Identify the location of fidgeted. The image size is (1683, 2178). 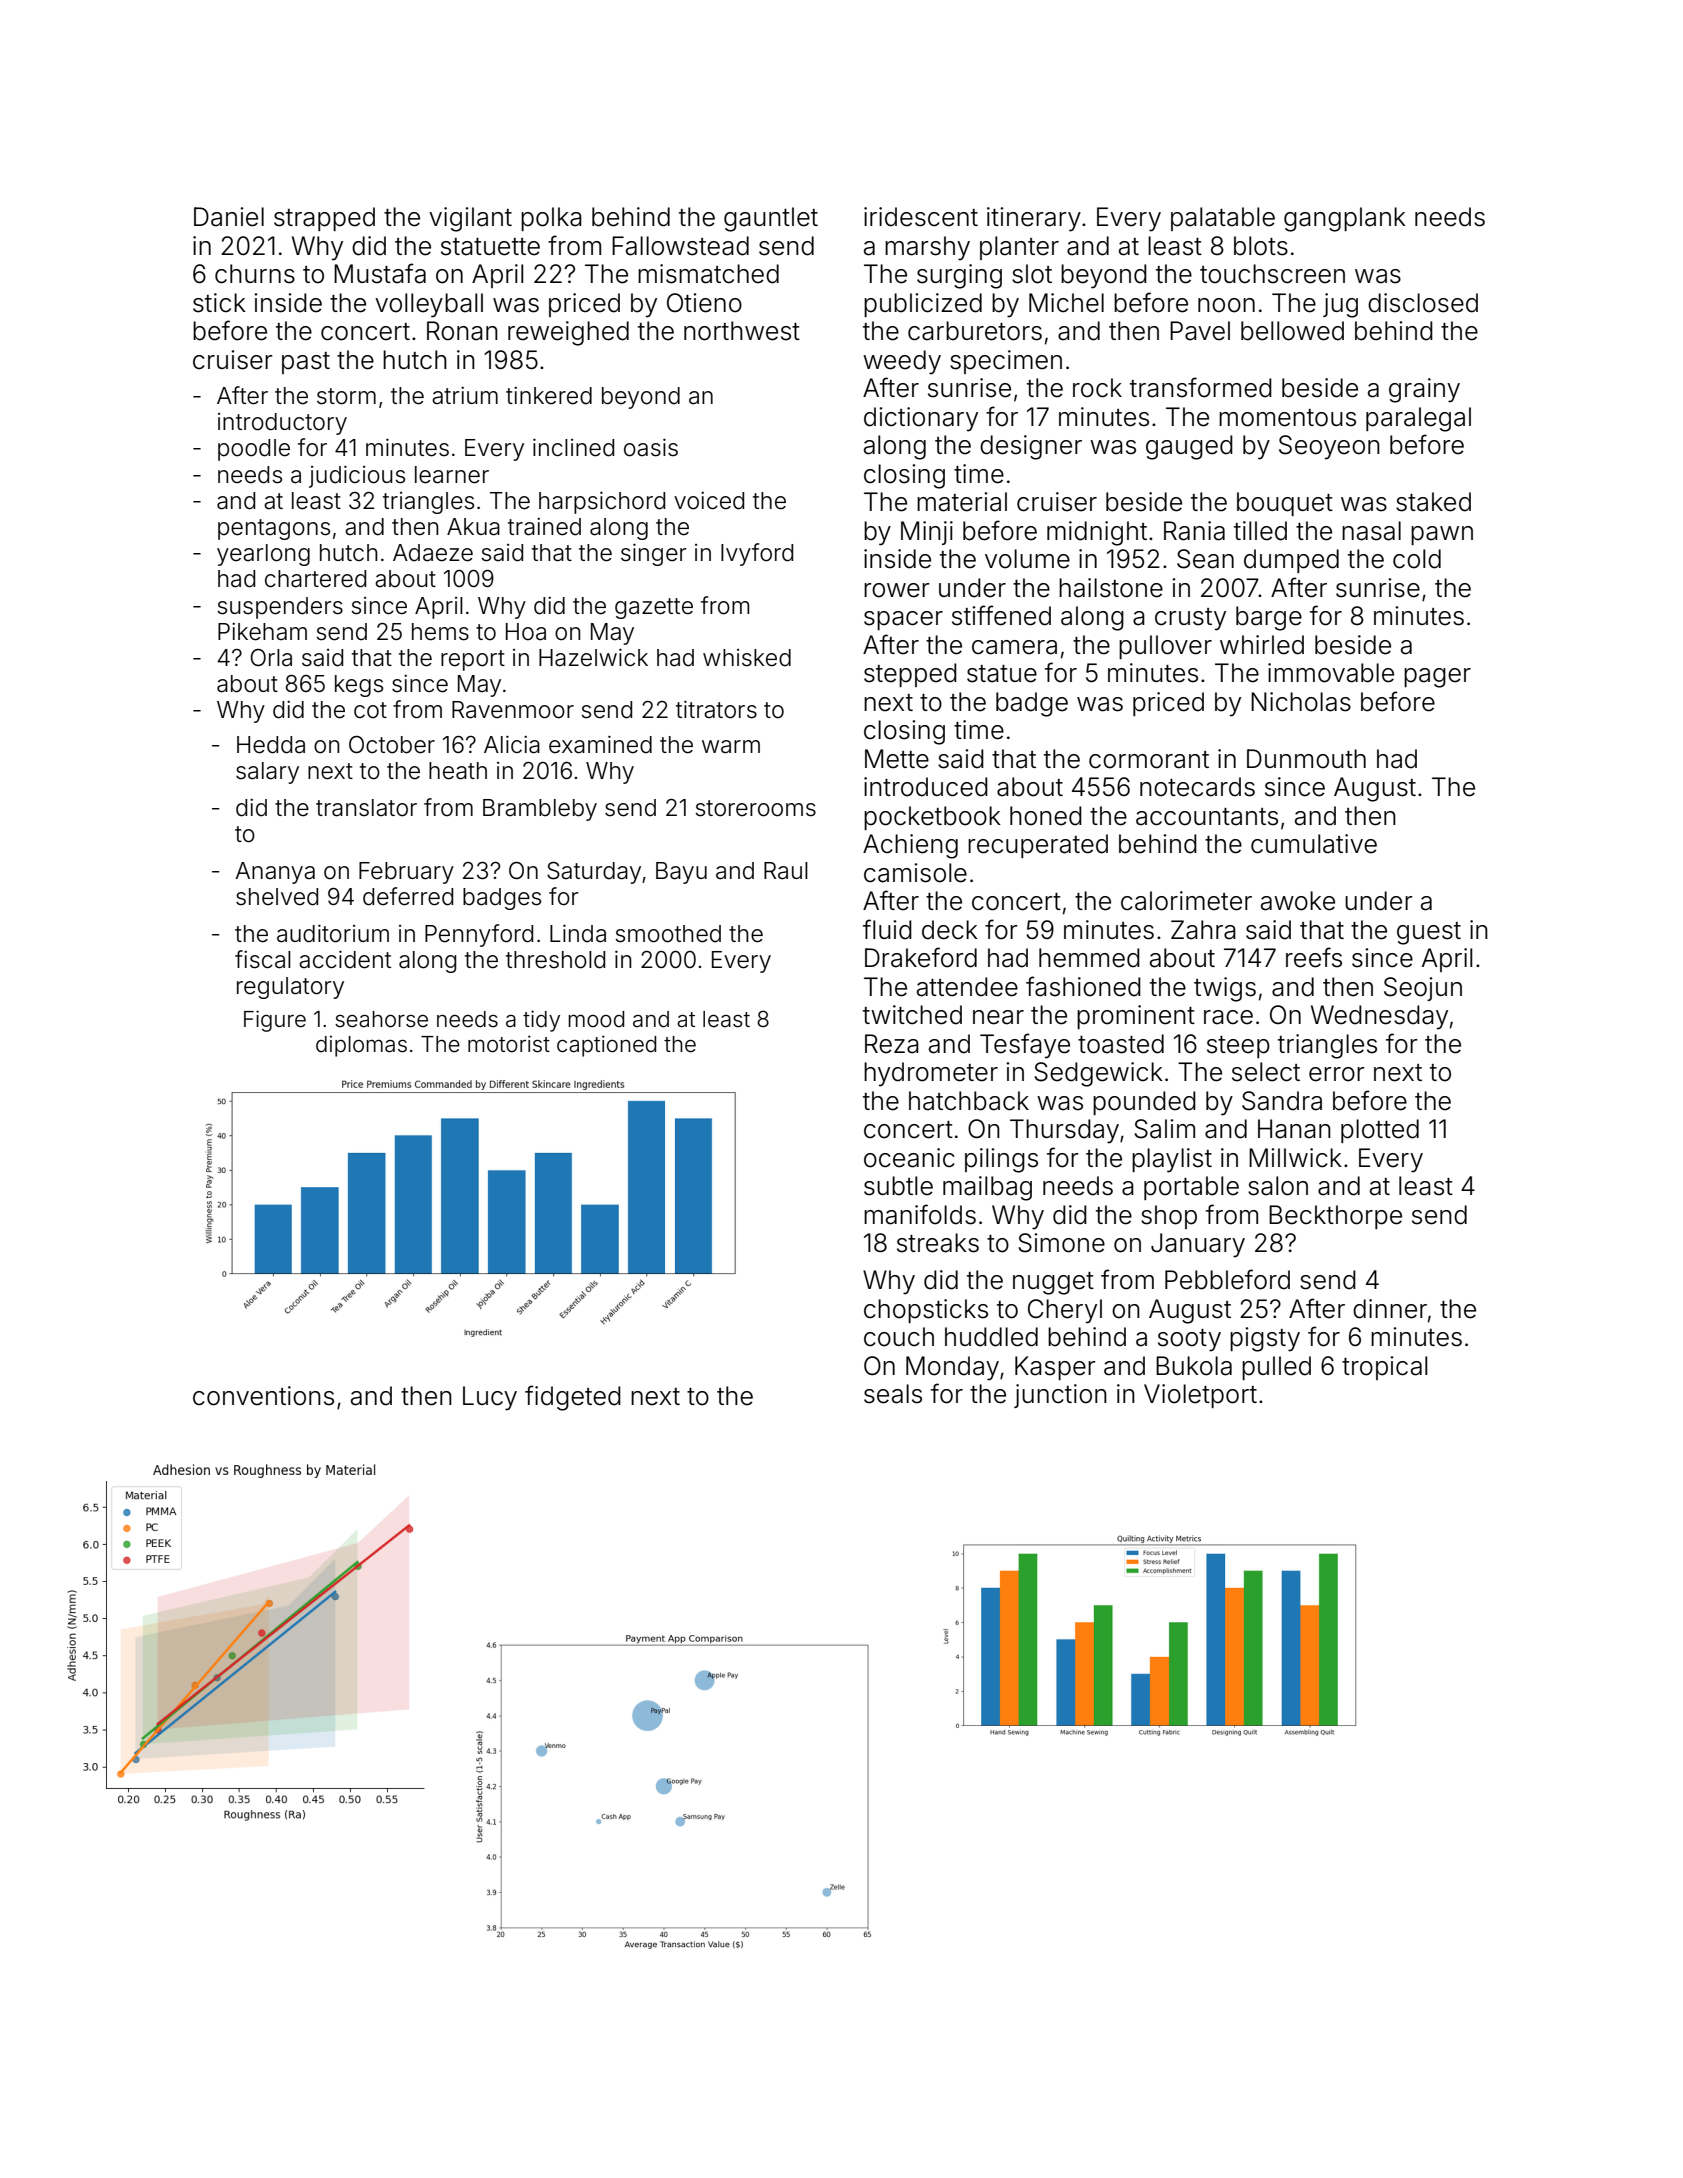
(573, 1398).
